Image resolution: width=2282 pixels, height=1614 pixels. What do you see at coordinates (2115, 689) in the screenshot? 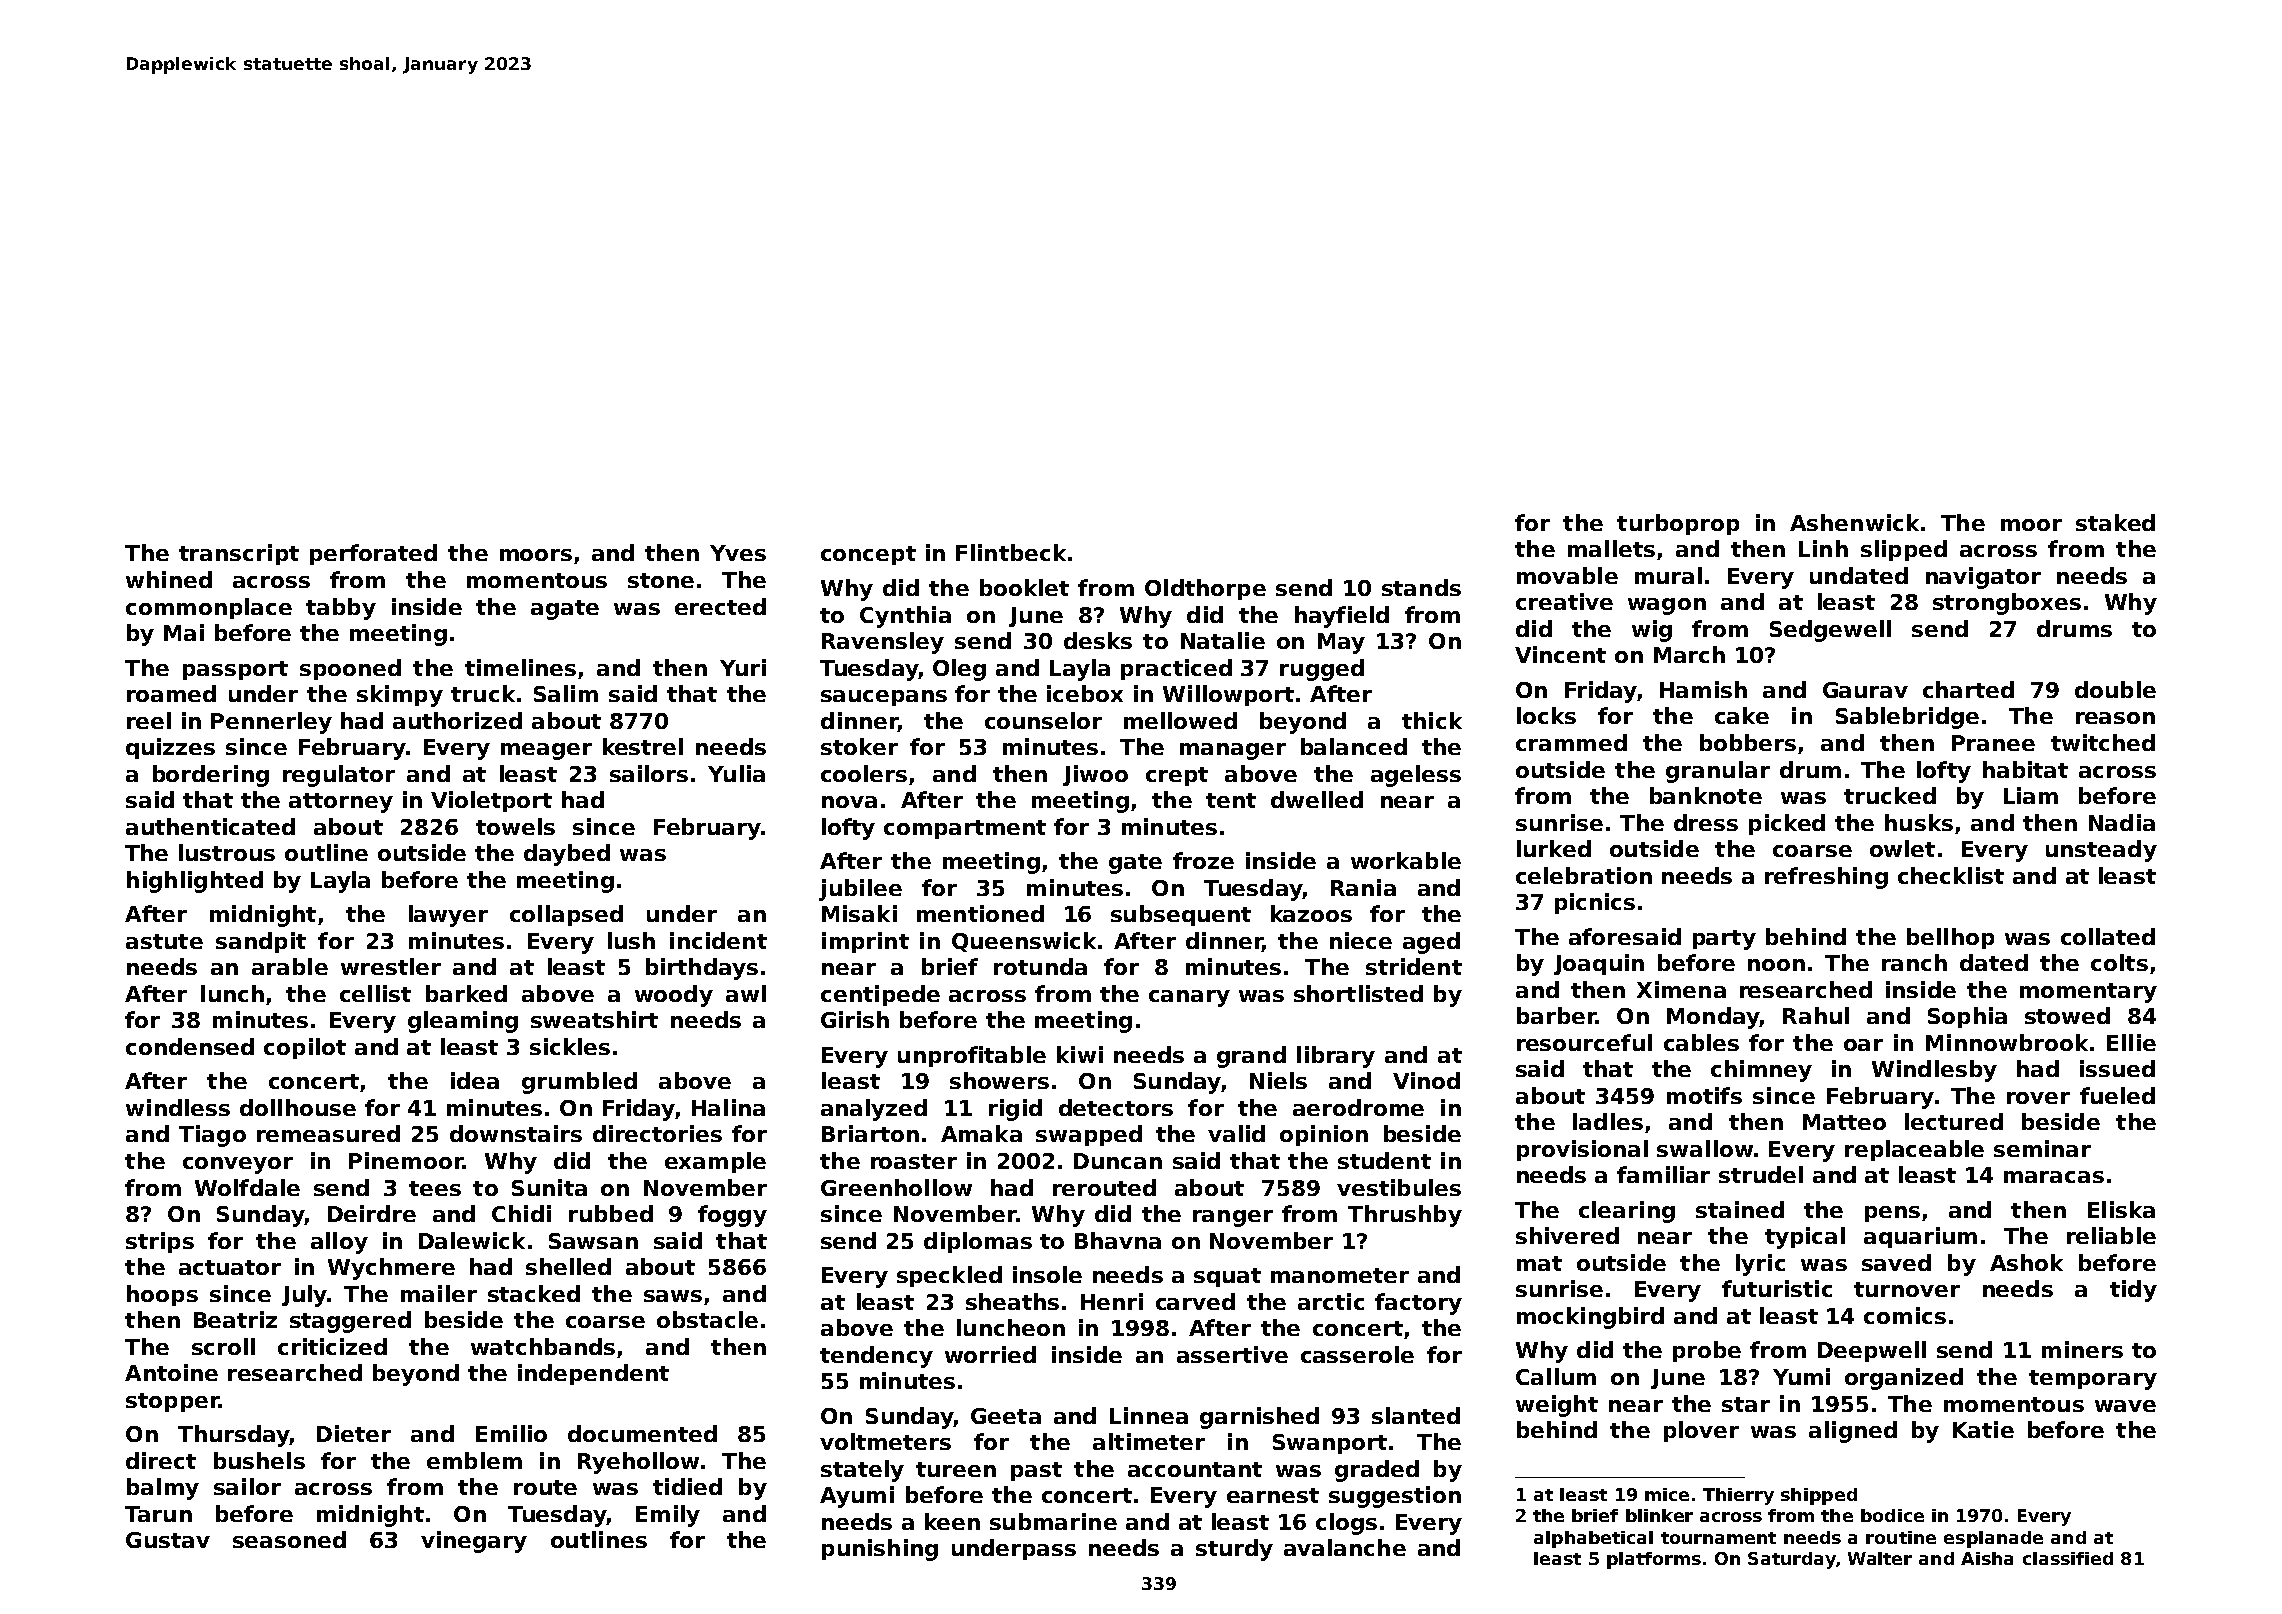
I see `double` at bounding box center [2115, 689].
